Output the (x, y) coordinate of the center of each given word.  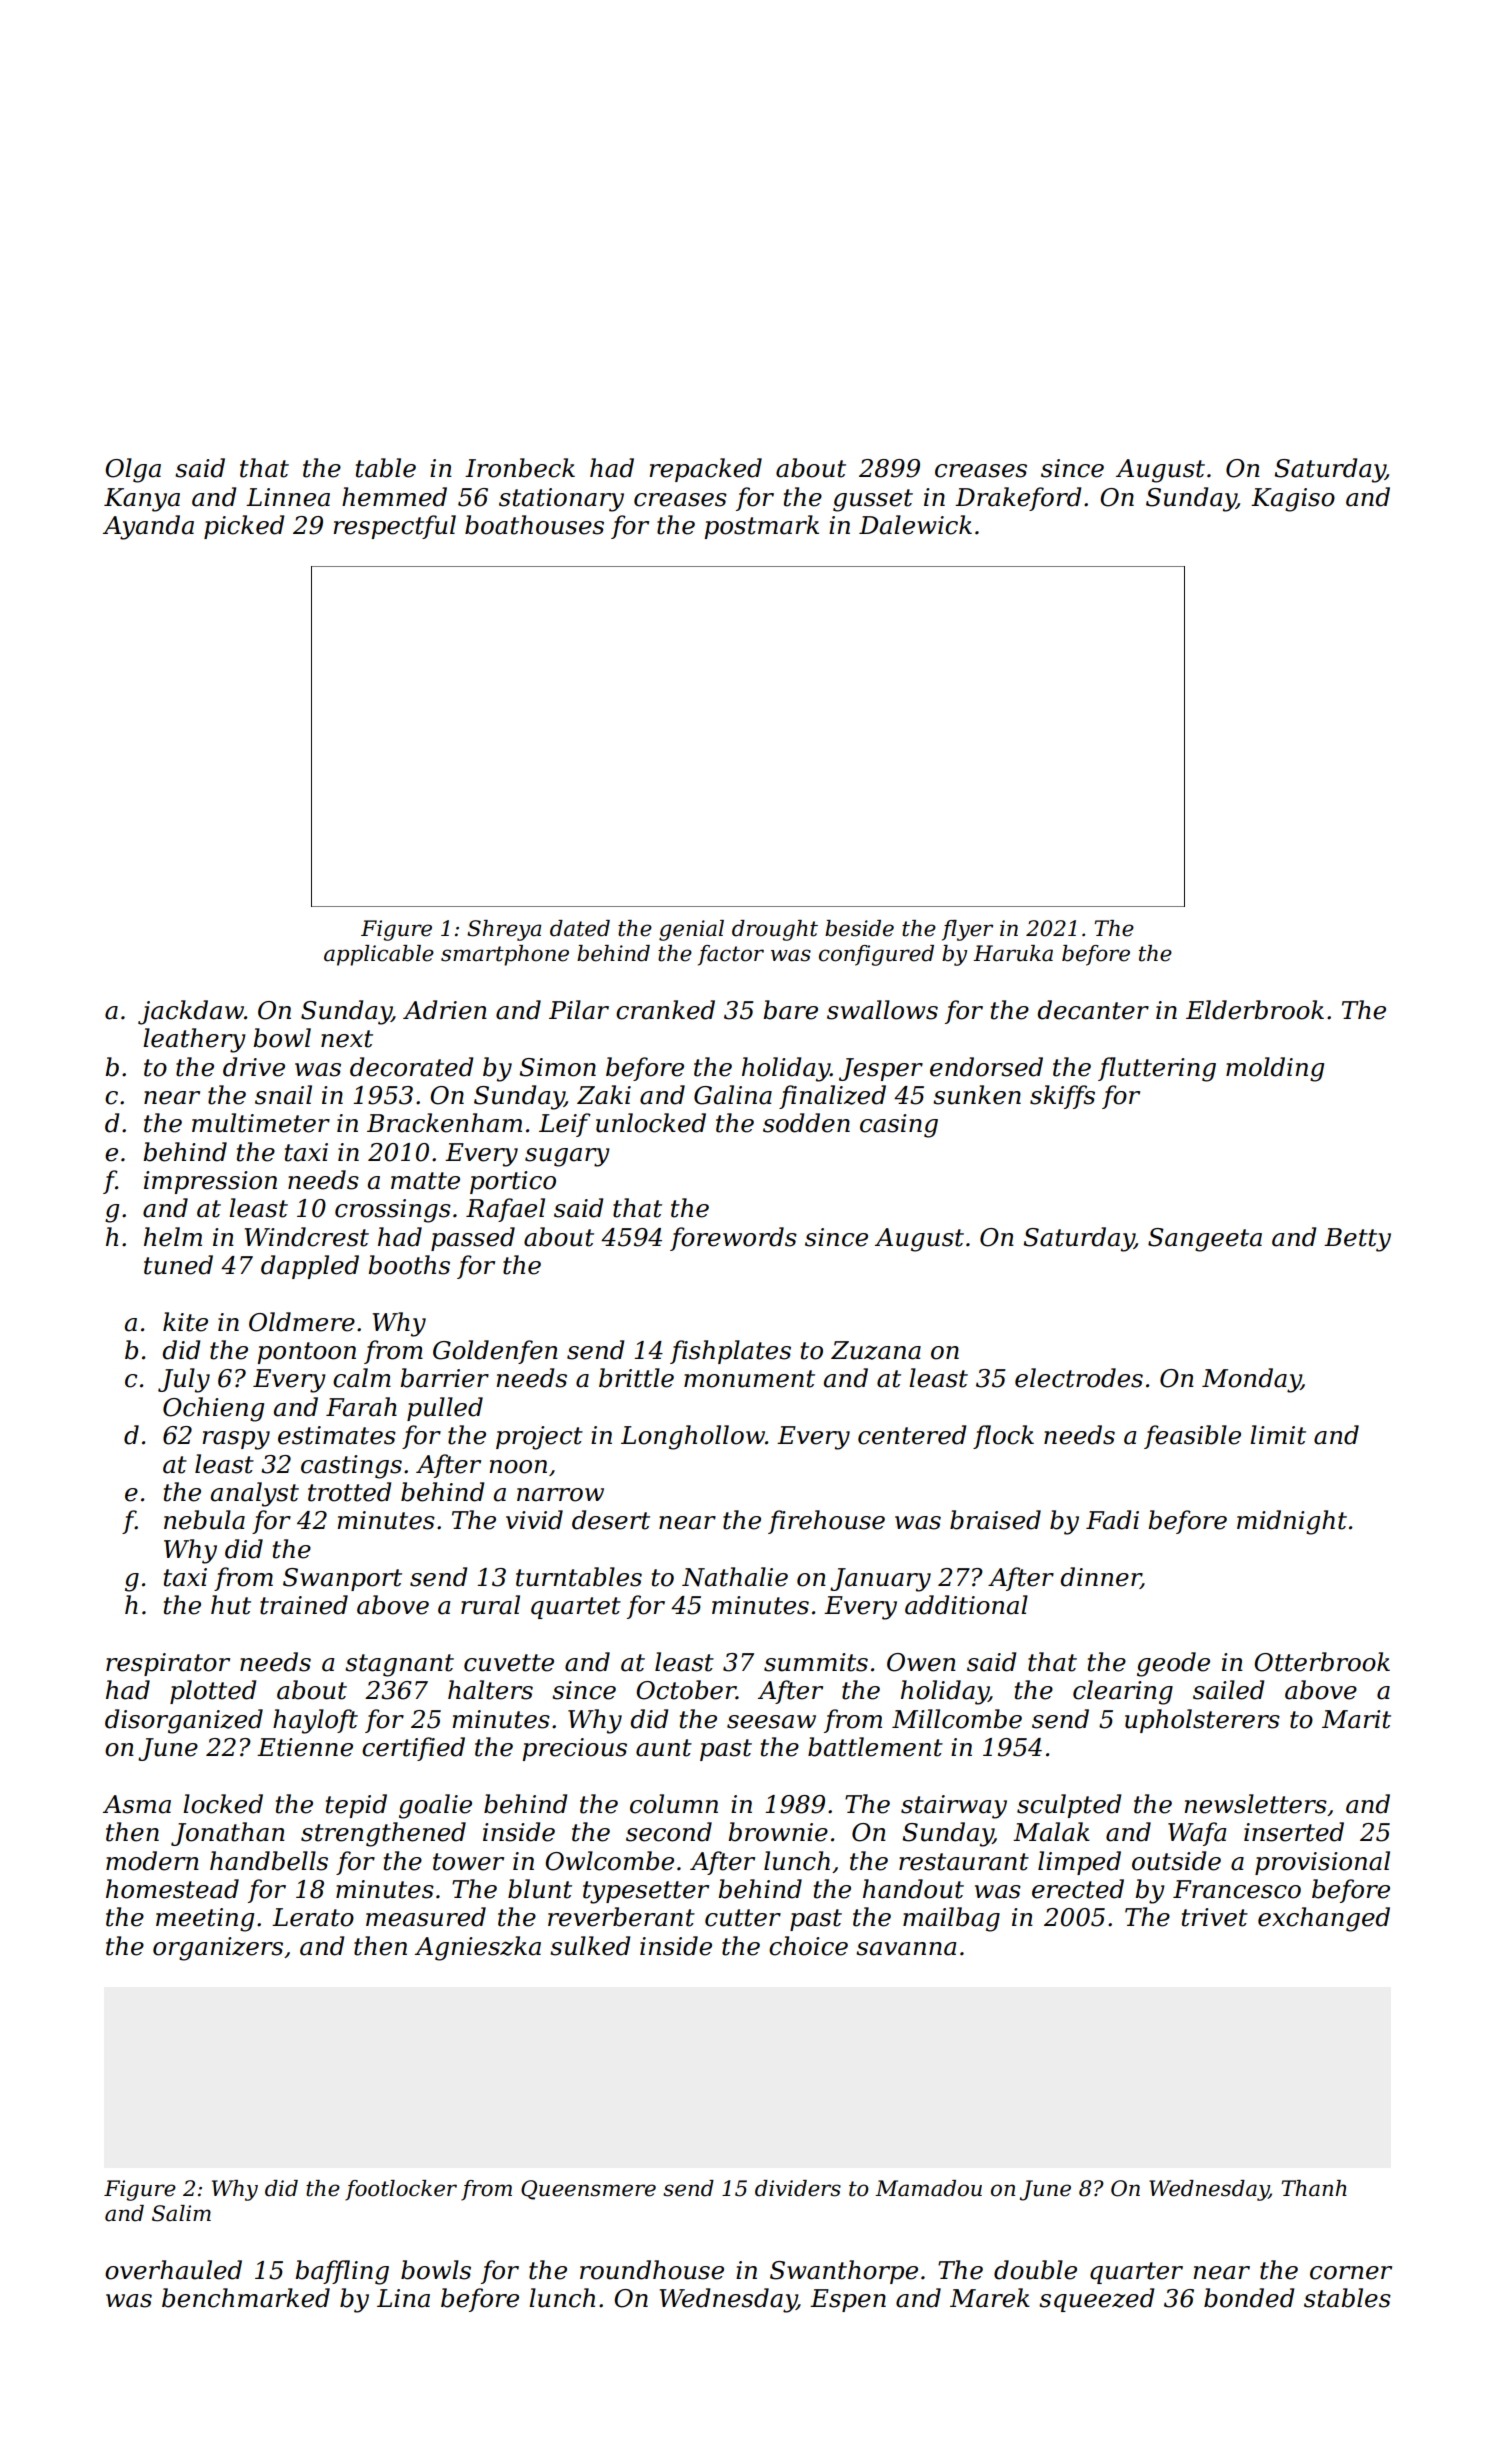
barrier (444, 1378)
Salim (181, 2213)
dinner (1100, 1578)
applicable (379, 955)
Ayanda (148, 527)
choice (808, 1946)
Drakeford (1018, 499)
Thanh (1314, 2188)
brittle (636, 1378)
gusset (873, 500)
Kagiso (1293, 500)
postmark (761, 527)
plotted (213, 1692)
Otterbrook (1322, 1662)
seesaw (771, 1722)
